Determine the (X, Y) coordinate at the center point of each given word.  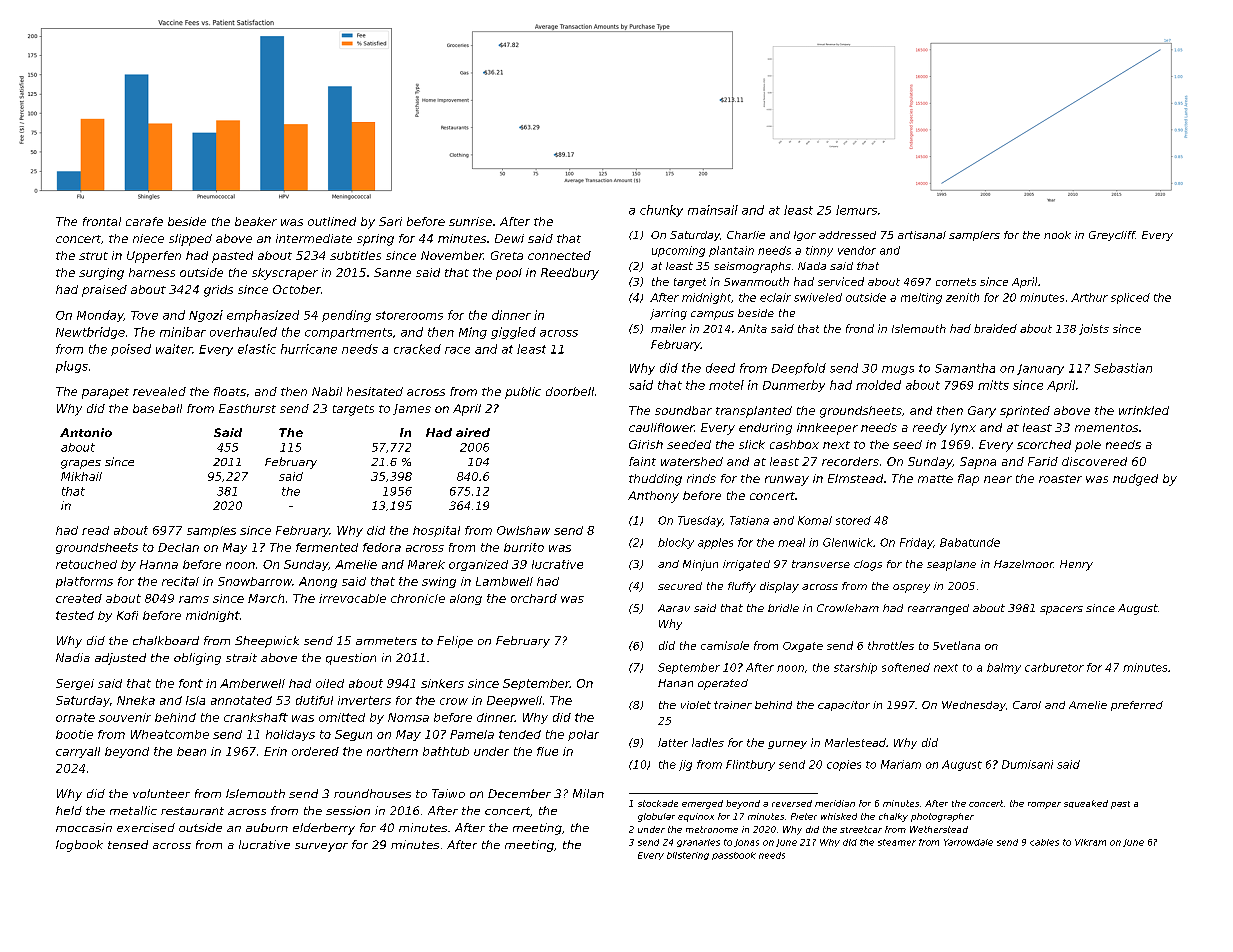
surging (101, 274)
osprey (911, 588)
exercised (146, 827)
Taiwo (448, 793)
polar (583, 735)
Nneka (136, 700)
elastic (257, 349)
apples (715, 543)
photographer (942, 817)
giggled (513, 333)
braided (995, 328)
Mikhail (81, 476)
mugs (898, 370)
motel (726, 385)
